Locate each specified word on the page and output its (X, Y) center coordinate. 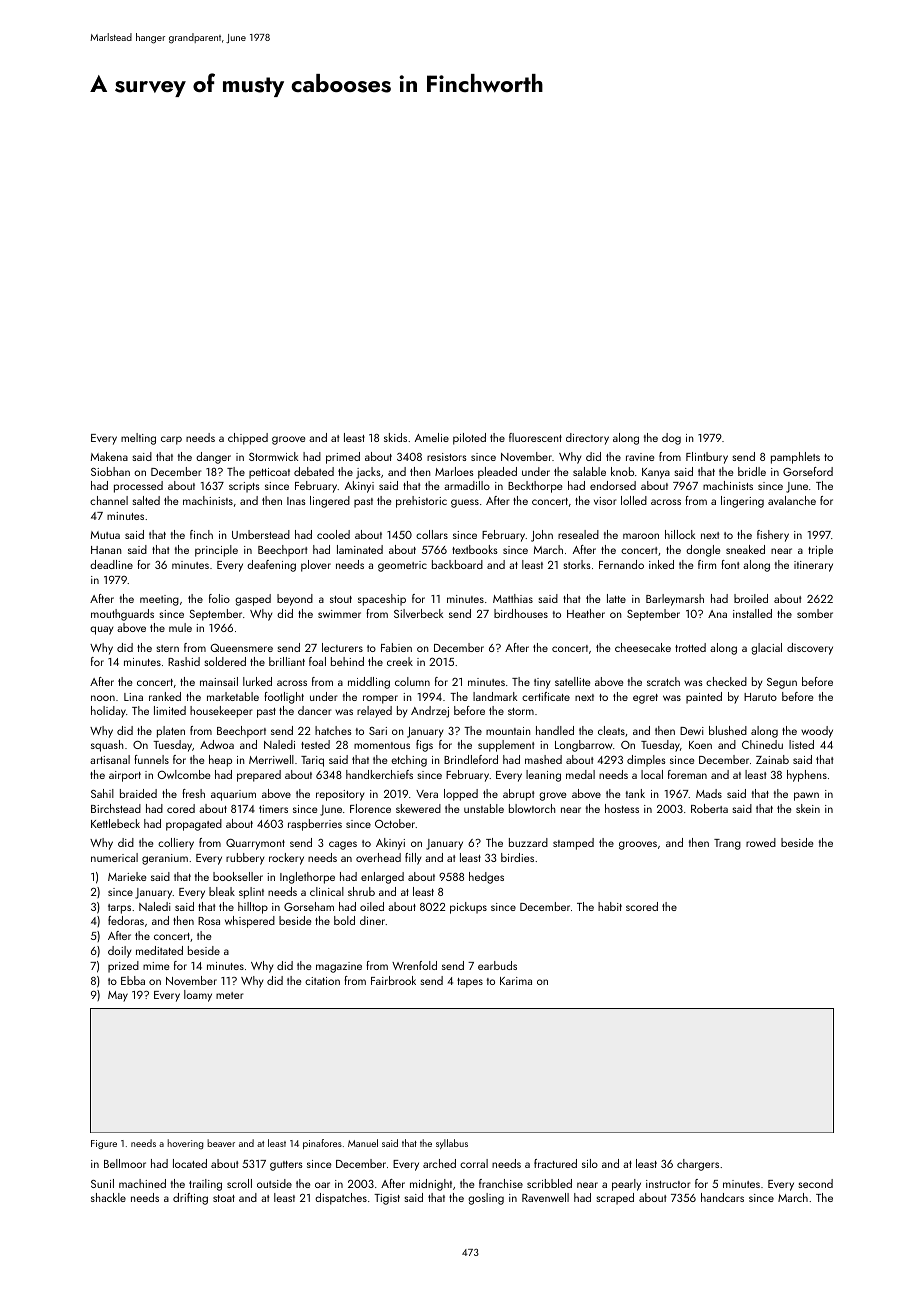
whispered (250, 922)
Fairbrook (393, 980)
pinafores (322, 1144)
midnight (431, 1185)
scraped (615, 1199)
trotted (690, 647)
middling (369, 683)
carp (171, 440)
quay (101, 630)
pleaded (497, 473)
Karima (516, 981)
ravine (640, 457)
